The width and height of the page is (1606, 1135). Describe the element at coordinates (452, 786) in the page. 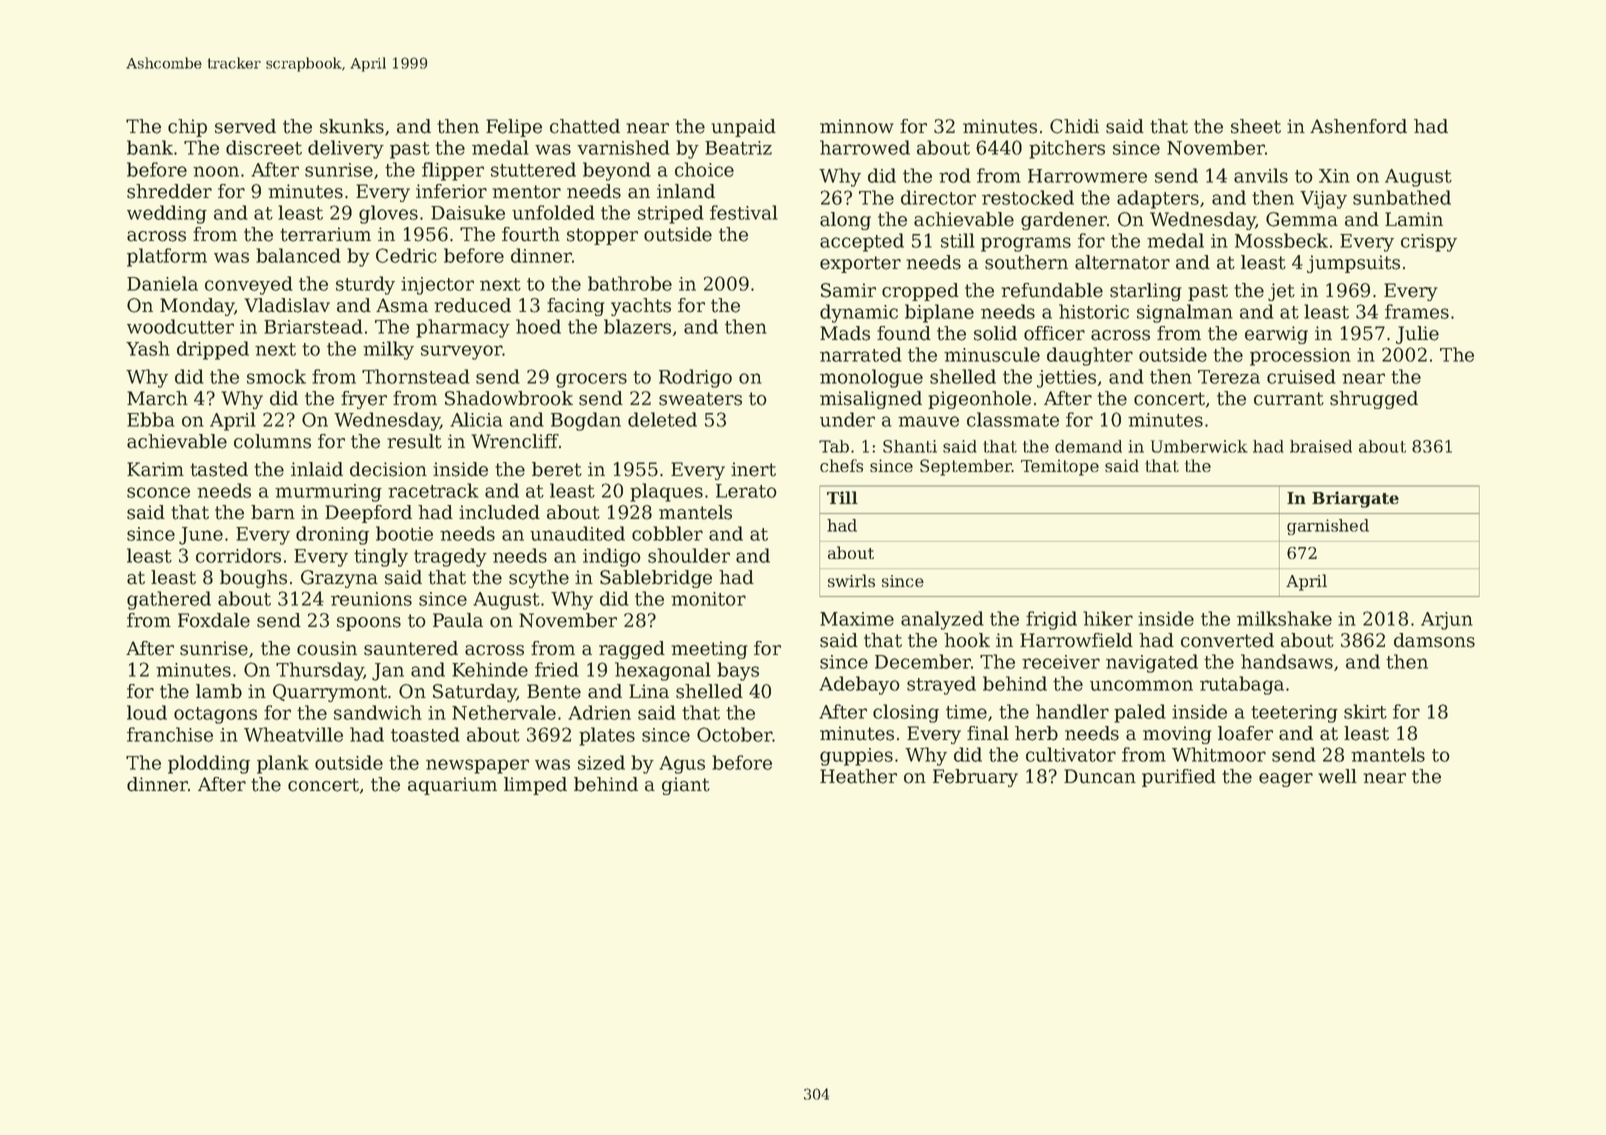

I see `aquarium` at that location.
